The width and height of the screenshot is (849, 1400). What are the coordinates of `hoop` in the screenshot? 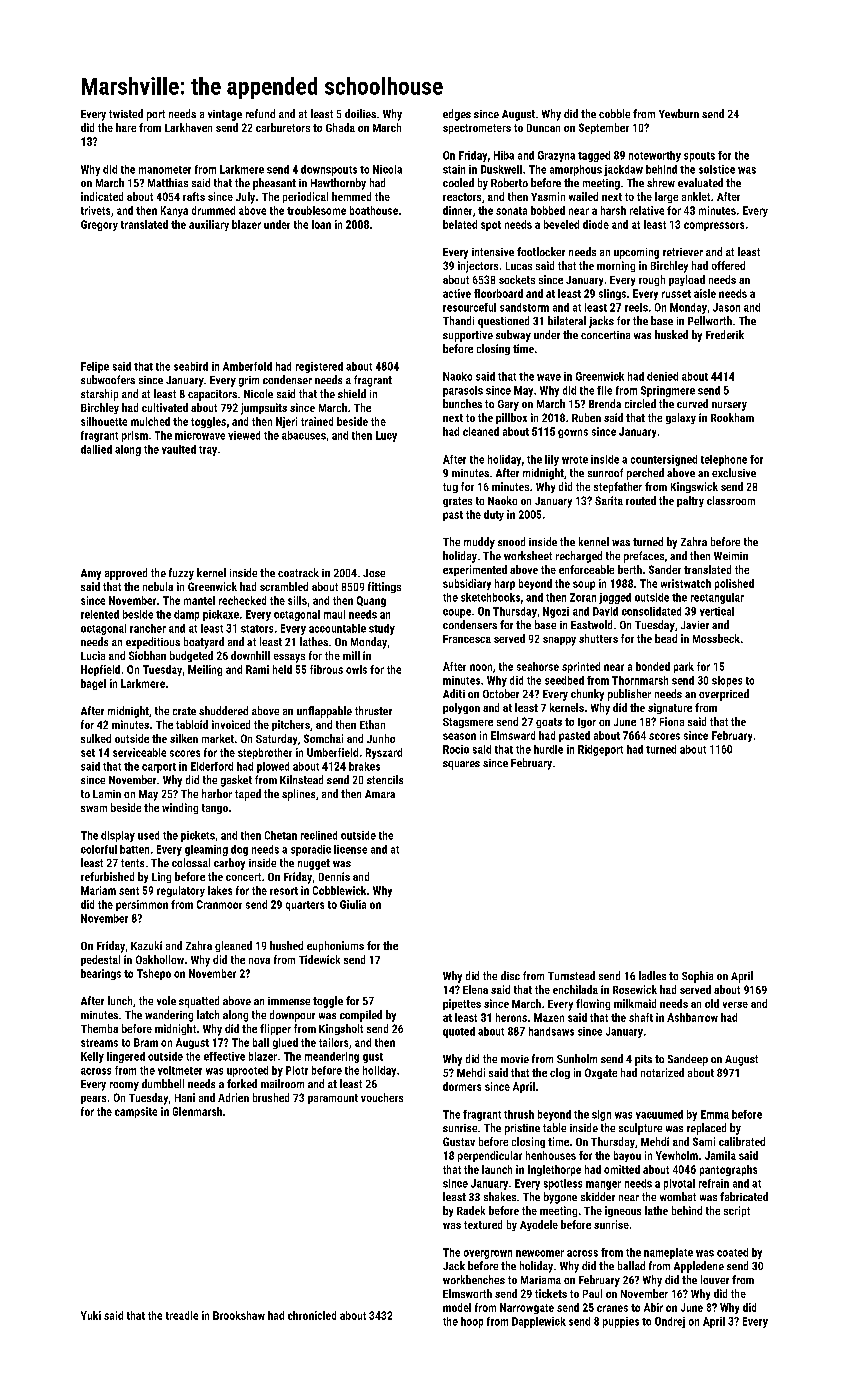 It's located at (472, 1322).
